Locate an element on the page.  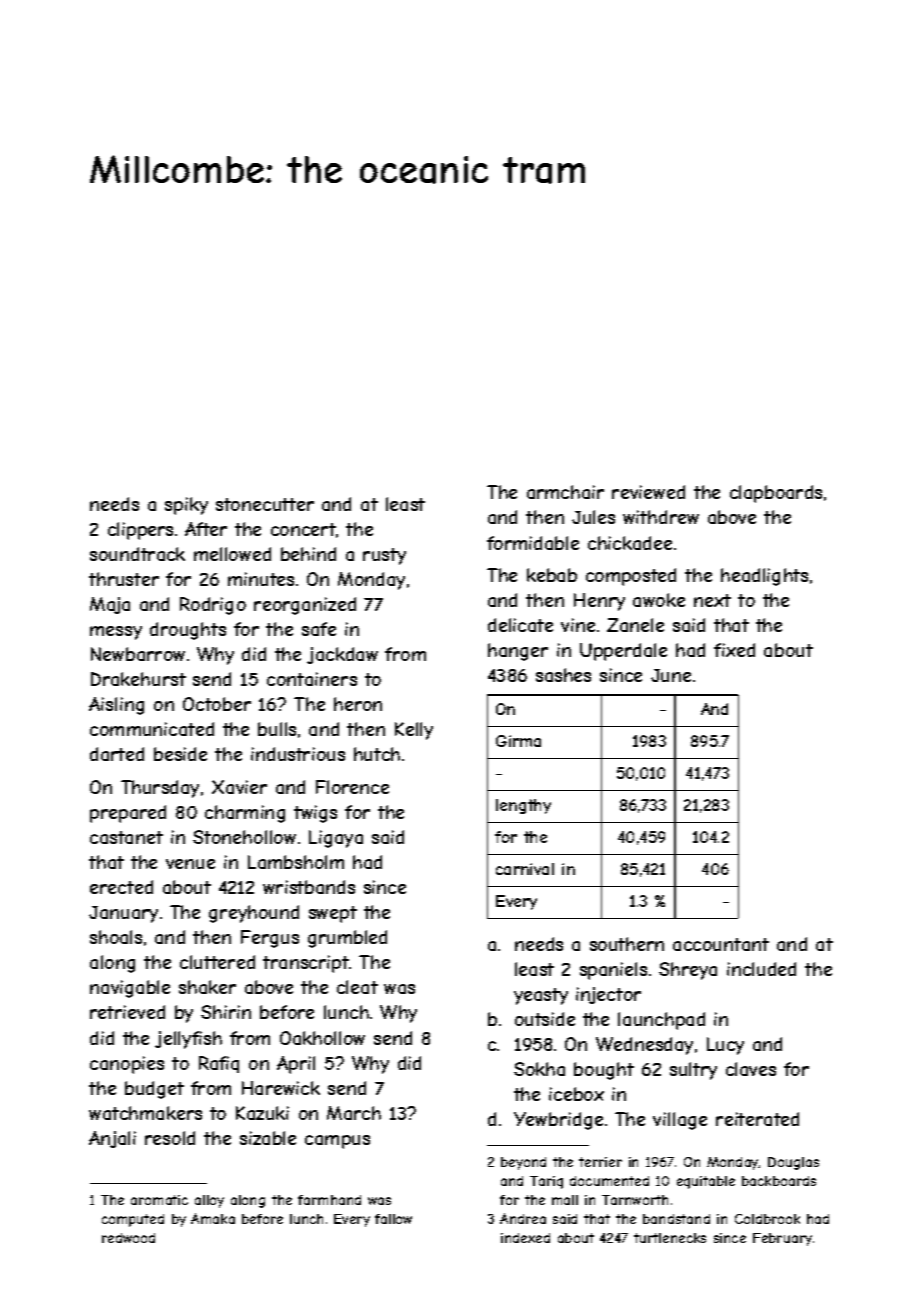
redwood is located at coordinates (128, 1238).
